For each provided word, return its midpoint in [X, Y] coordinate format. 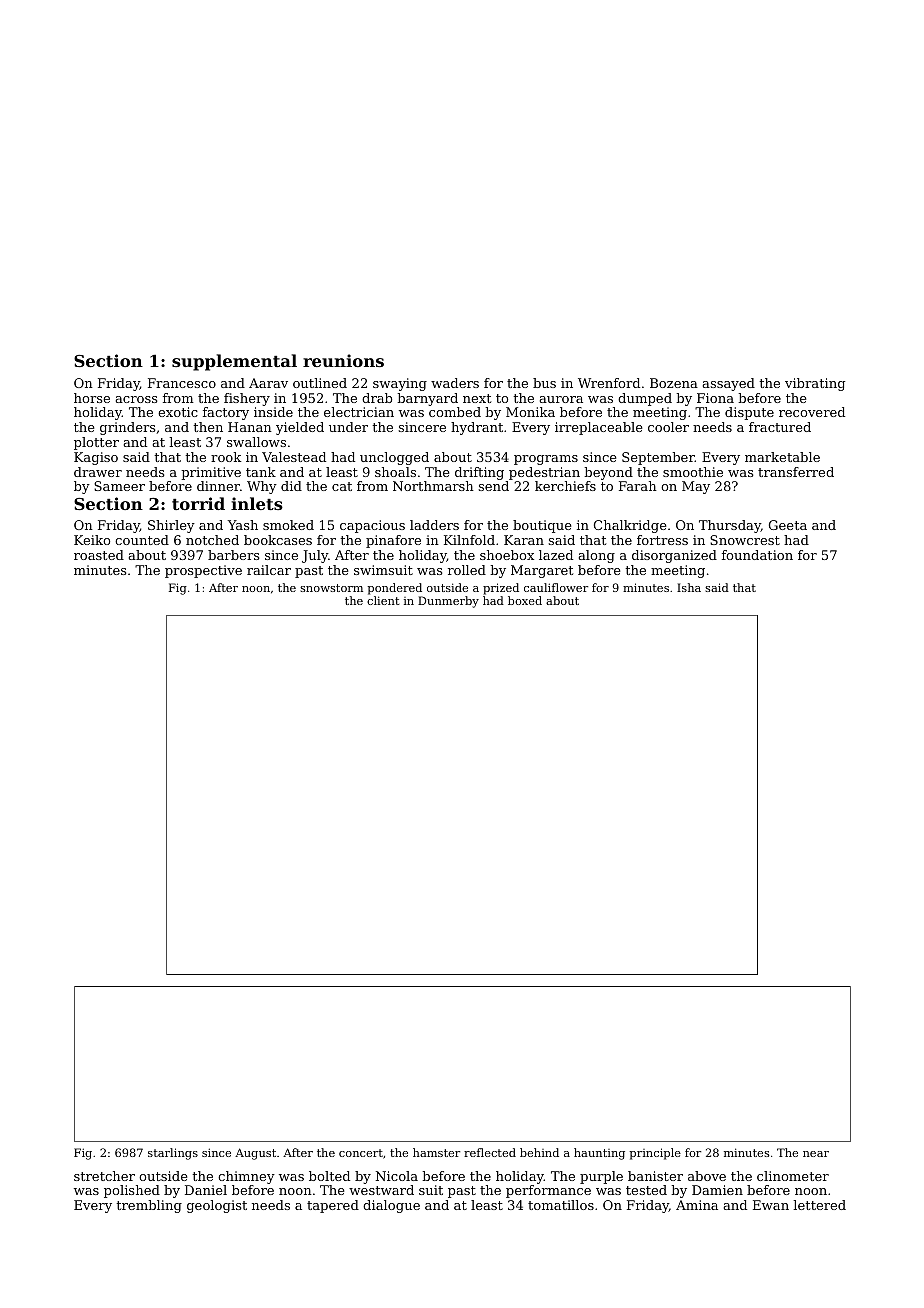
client [383, 600]
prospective [203, 571]
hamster [436, 1152]
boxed [525, 600]
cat [342, 486]
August [255, 1154]
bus [544, 383]
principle [655, 1154]
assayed [728, 384]
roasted [99, 555]
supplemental [234, 362]
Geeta [788, 525]
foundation [757, 555]
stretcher [104, 1176]
